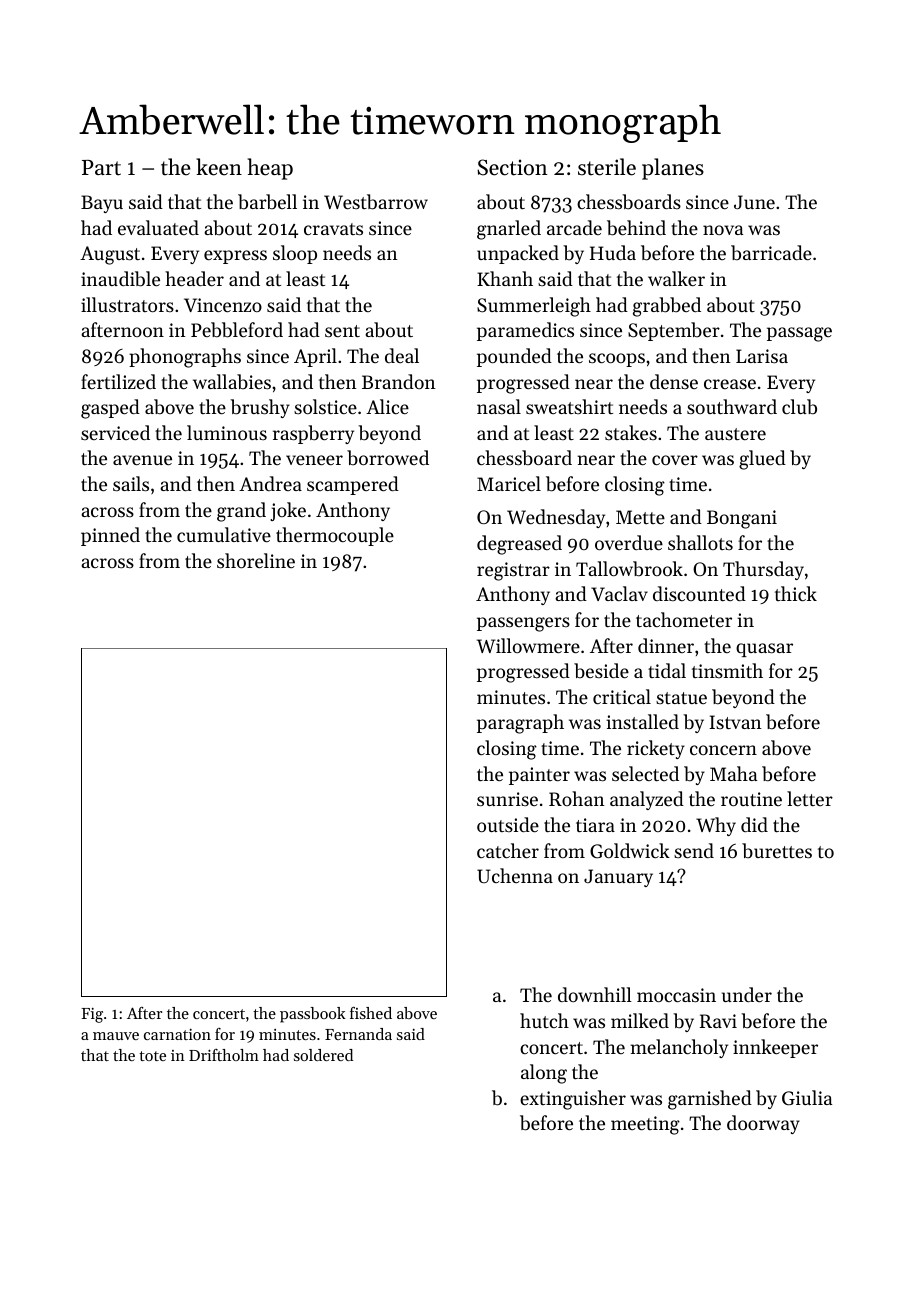 The image size is (924, 1311). Describe the element at coordinates (796, 593) in the screenshot. I see `thick` at that location.
